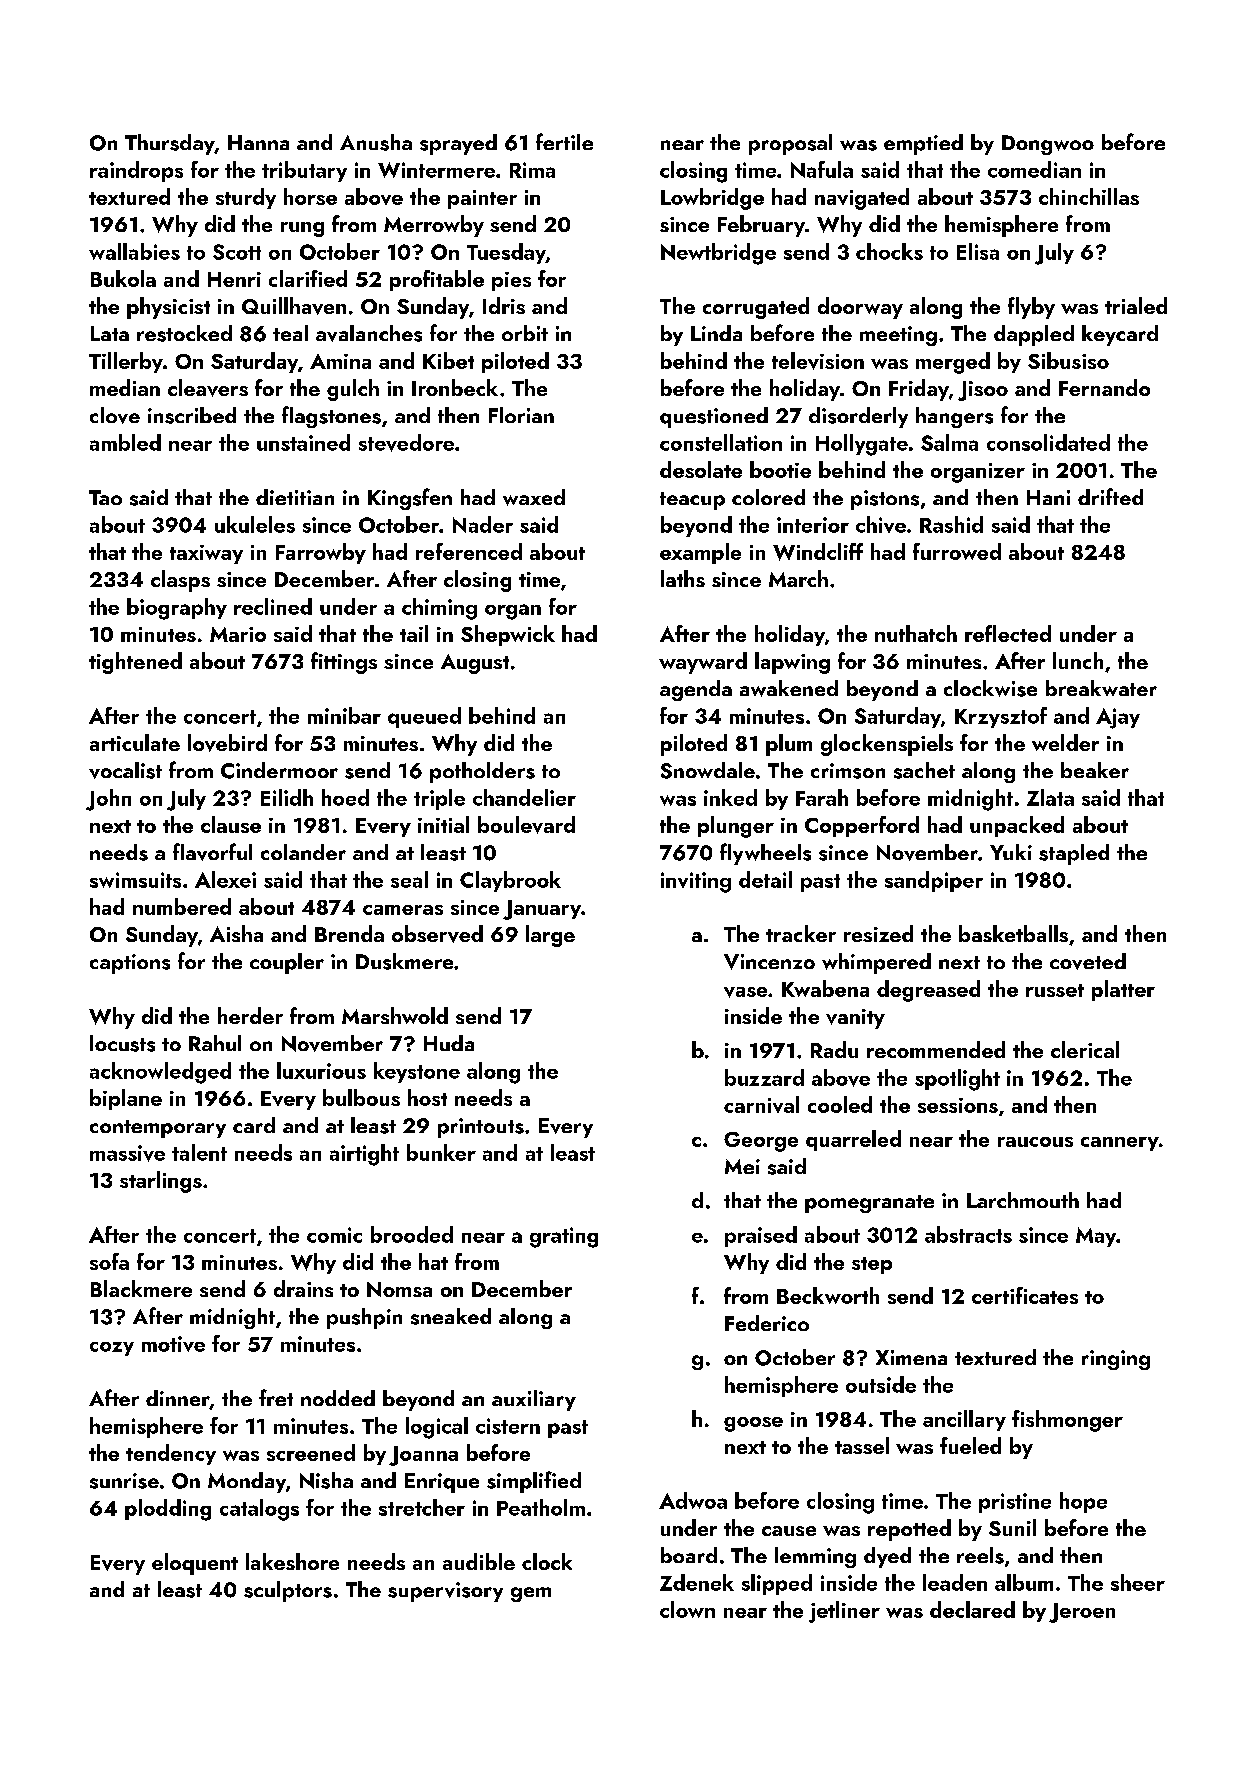 Image resolution: width=1260 pixels, height=1782 pixels. I want to click on clasps, so click(180, 581).
